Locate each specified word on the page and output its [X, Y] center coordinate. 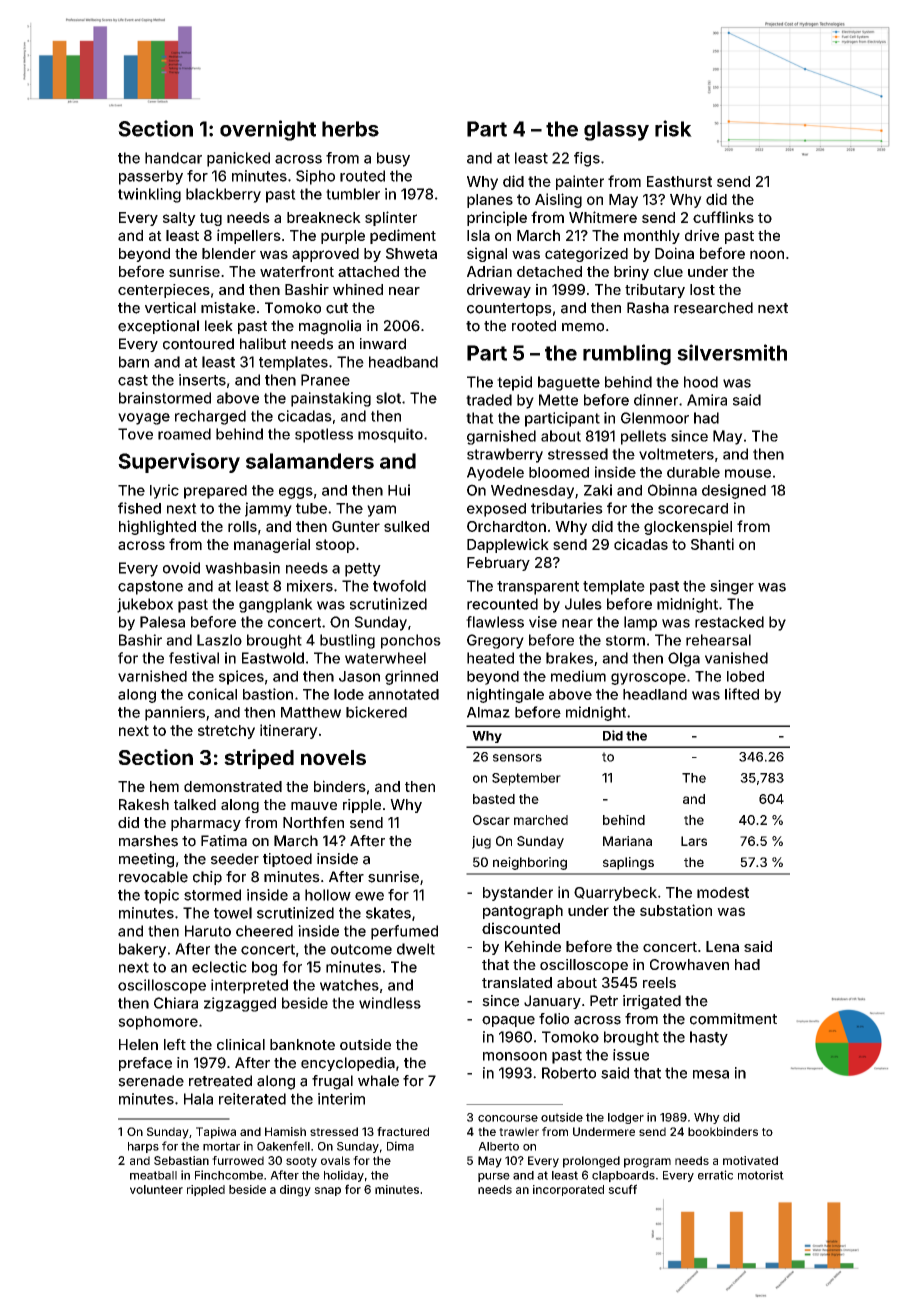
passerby [151, 177]
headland [655, 694]
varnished [152, 676]
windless [390, 1003]
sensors [517, 758]
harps [143, 1147]
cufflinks [723, 217]
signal [487, 254]
